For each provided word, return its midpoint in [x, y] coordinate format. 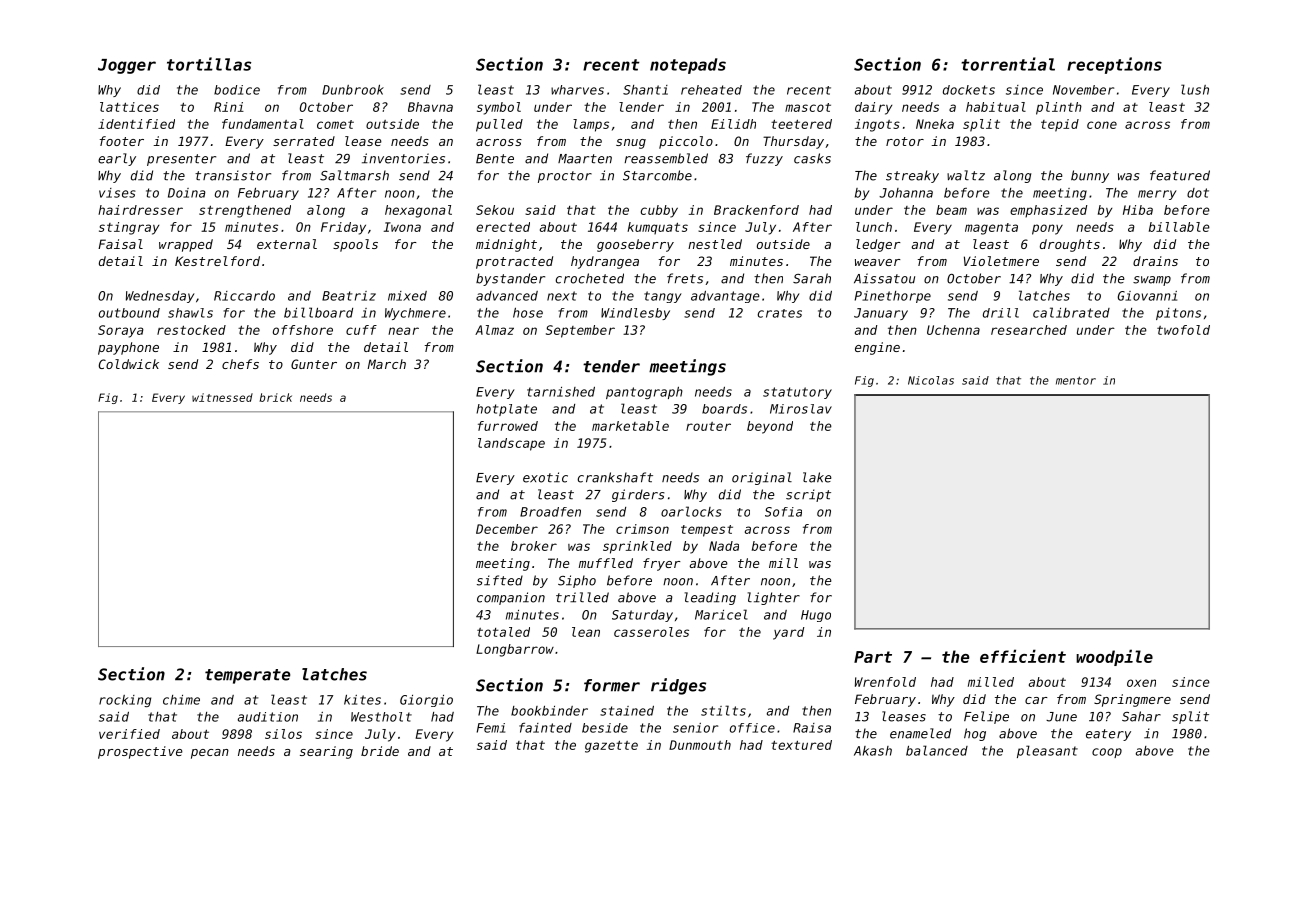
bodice [237, 90]
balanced [937, 750]
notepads [688, 66]
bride [380, 751]
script [808, 495]
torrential [1008, 64]
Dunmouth [700, 745]
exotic [545, 477]
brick [275, 397]
